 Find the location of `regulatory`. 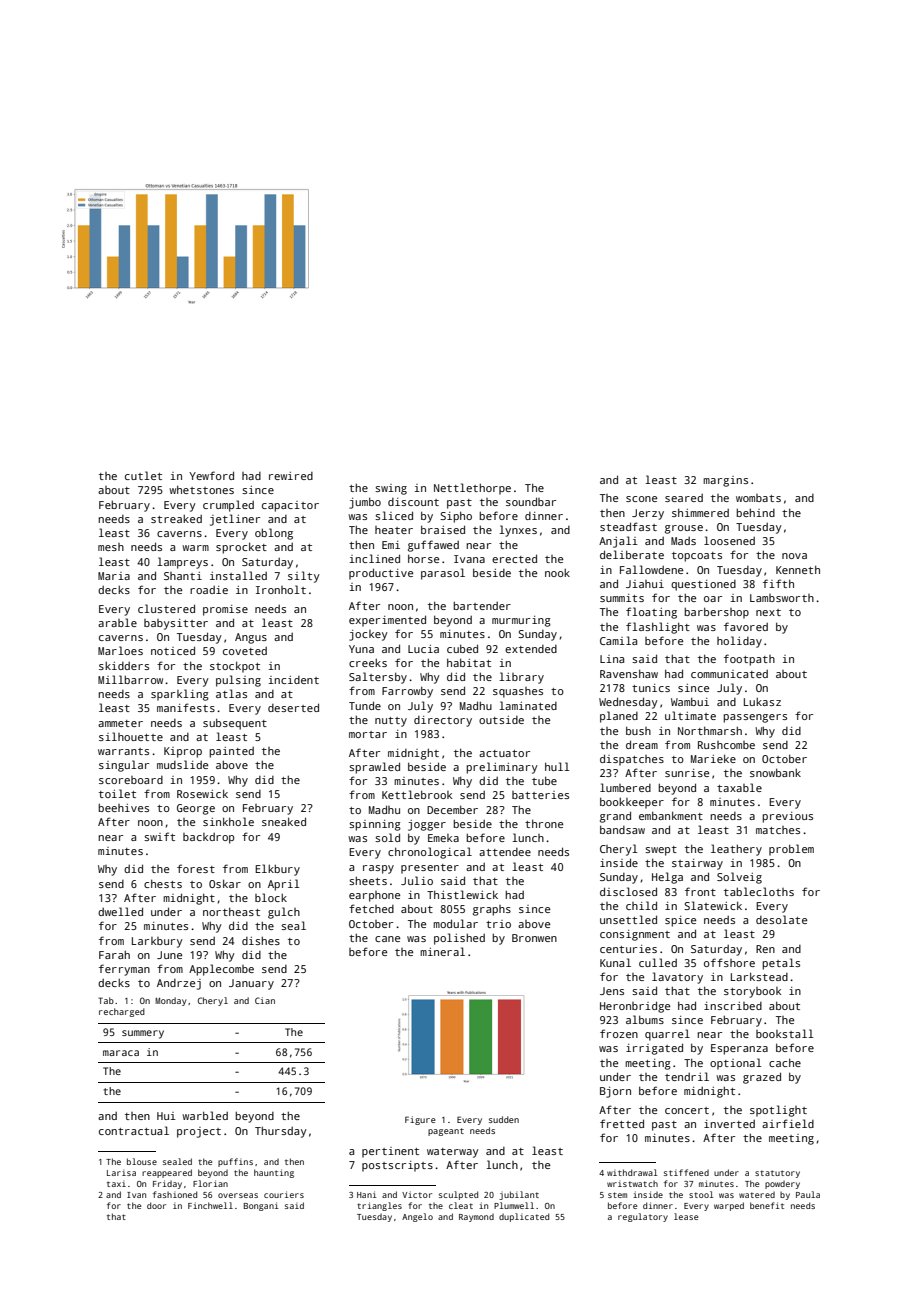

regulatory is located at coordinates (643, 1217).
